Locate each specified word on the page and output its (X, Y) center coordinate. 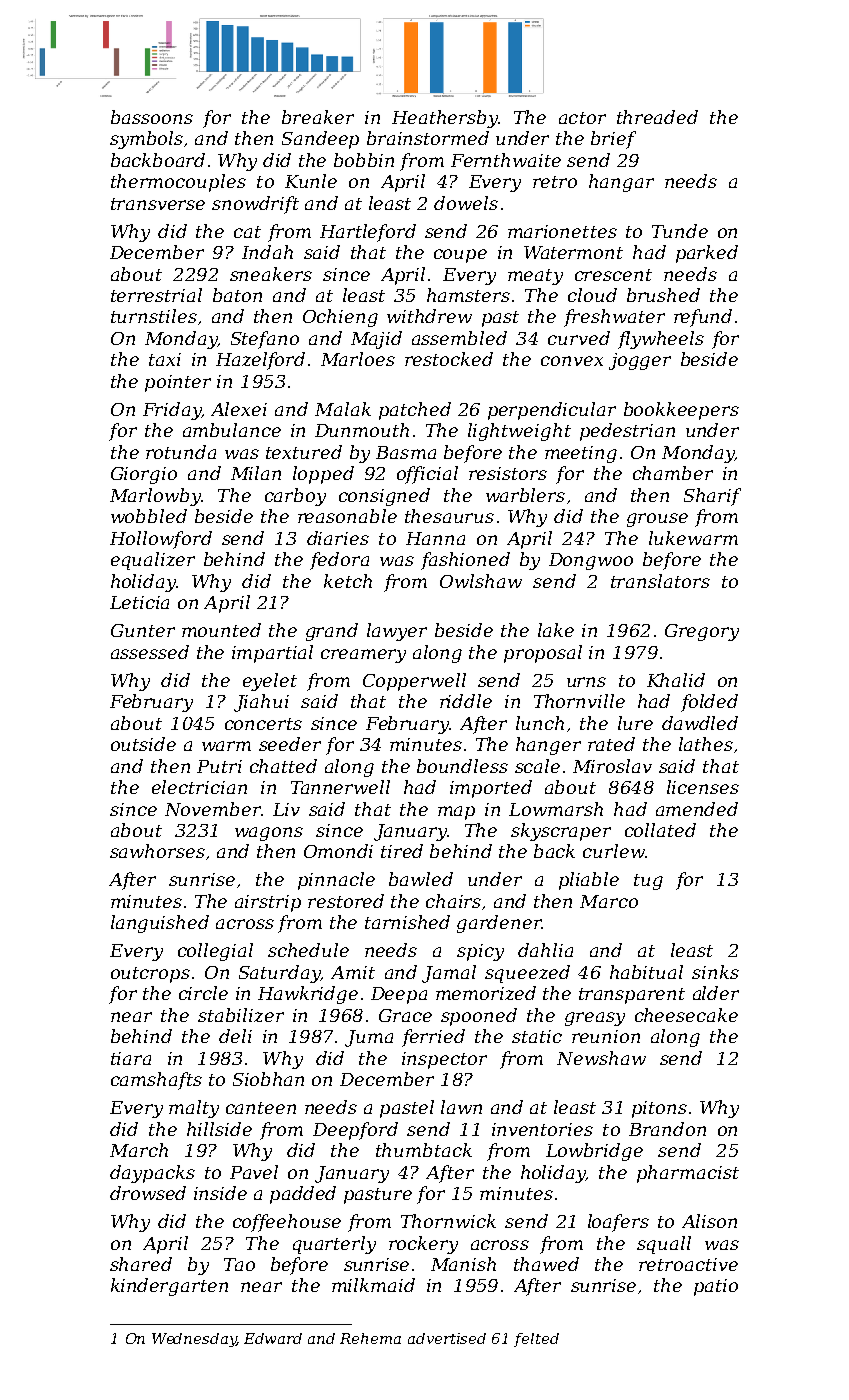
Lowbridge (594, 1152)
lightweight (519, 432)
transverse (158, 204)
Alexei (239, 409)
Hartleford (368, 233)
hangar (621, 183)
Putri (219, 766)
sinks (715, 972)
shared (141, 1264)
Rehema (370, 1338)
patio (716, 1287)
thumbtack (424, 1150)
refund (703, 318)
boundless (462, 766)
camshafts (156, 1081)
